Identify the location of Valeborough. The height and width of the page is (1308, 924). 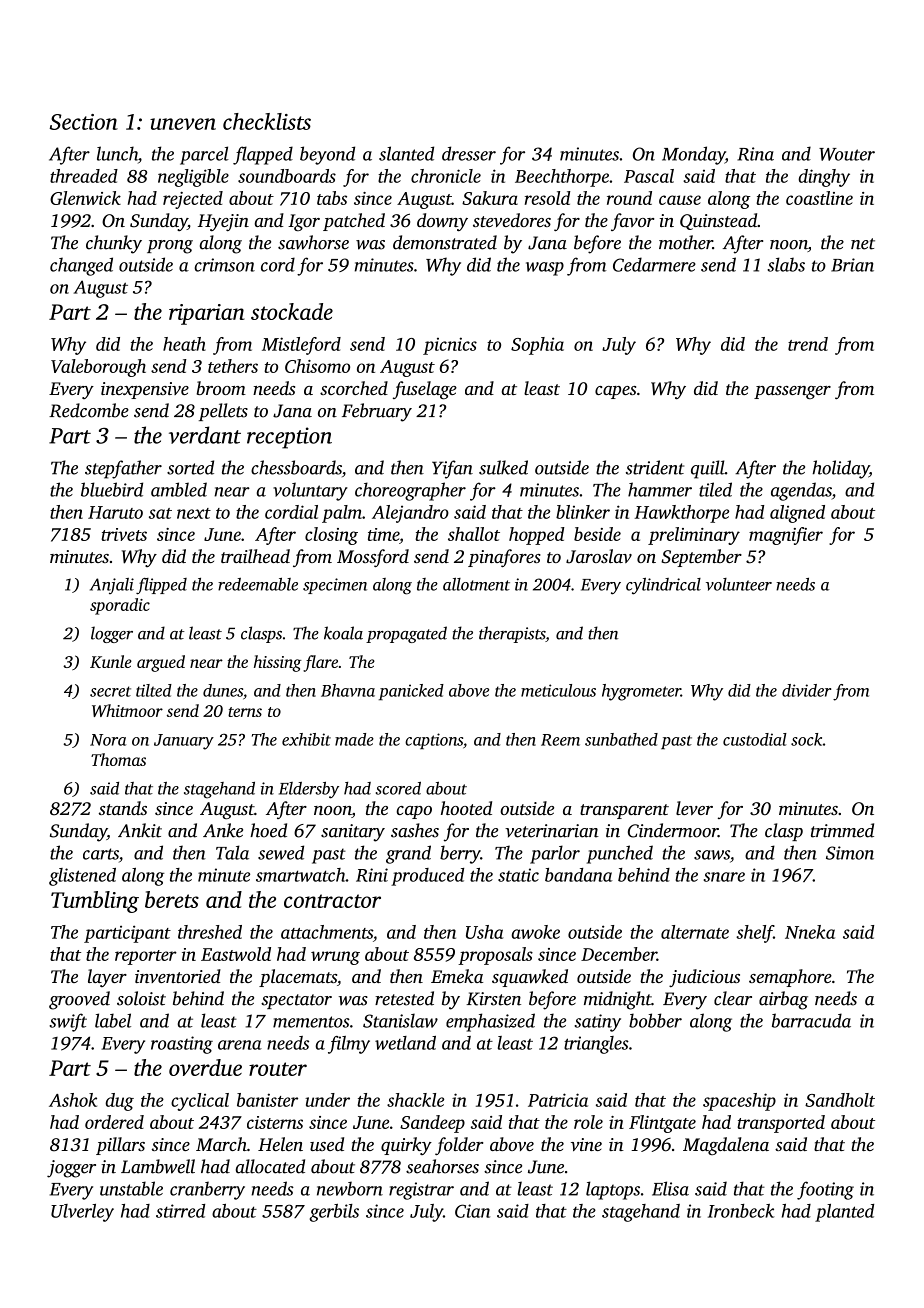
(98, 368).
